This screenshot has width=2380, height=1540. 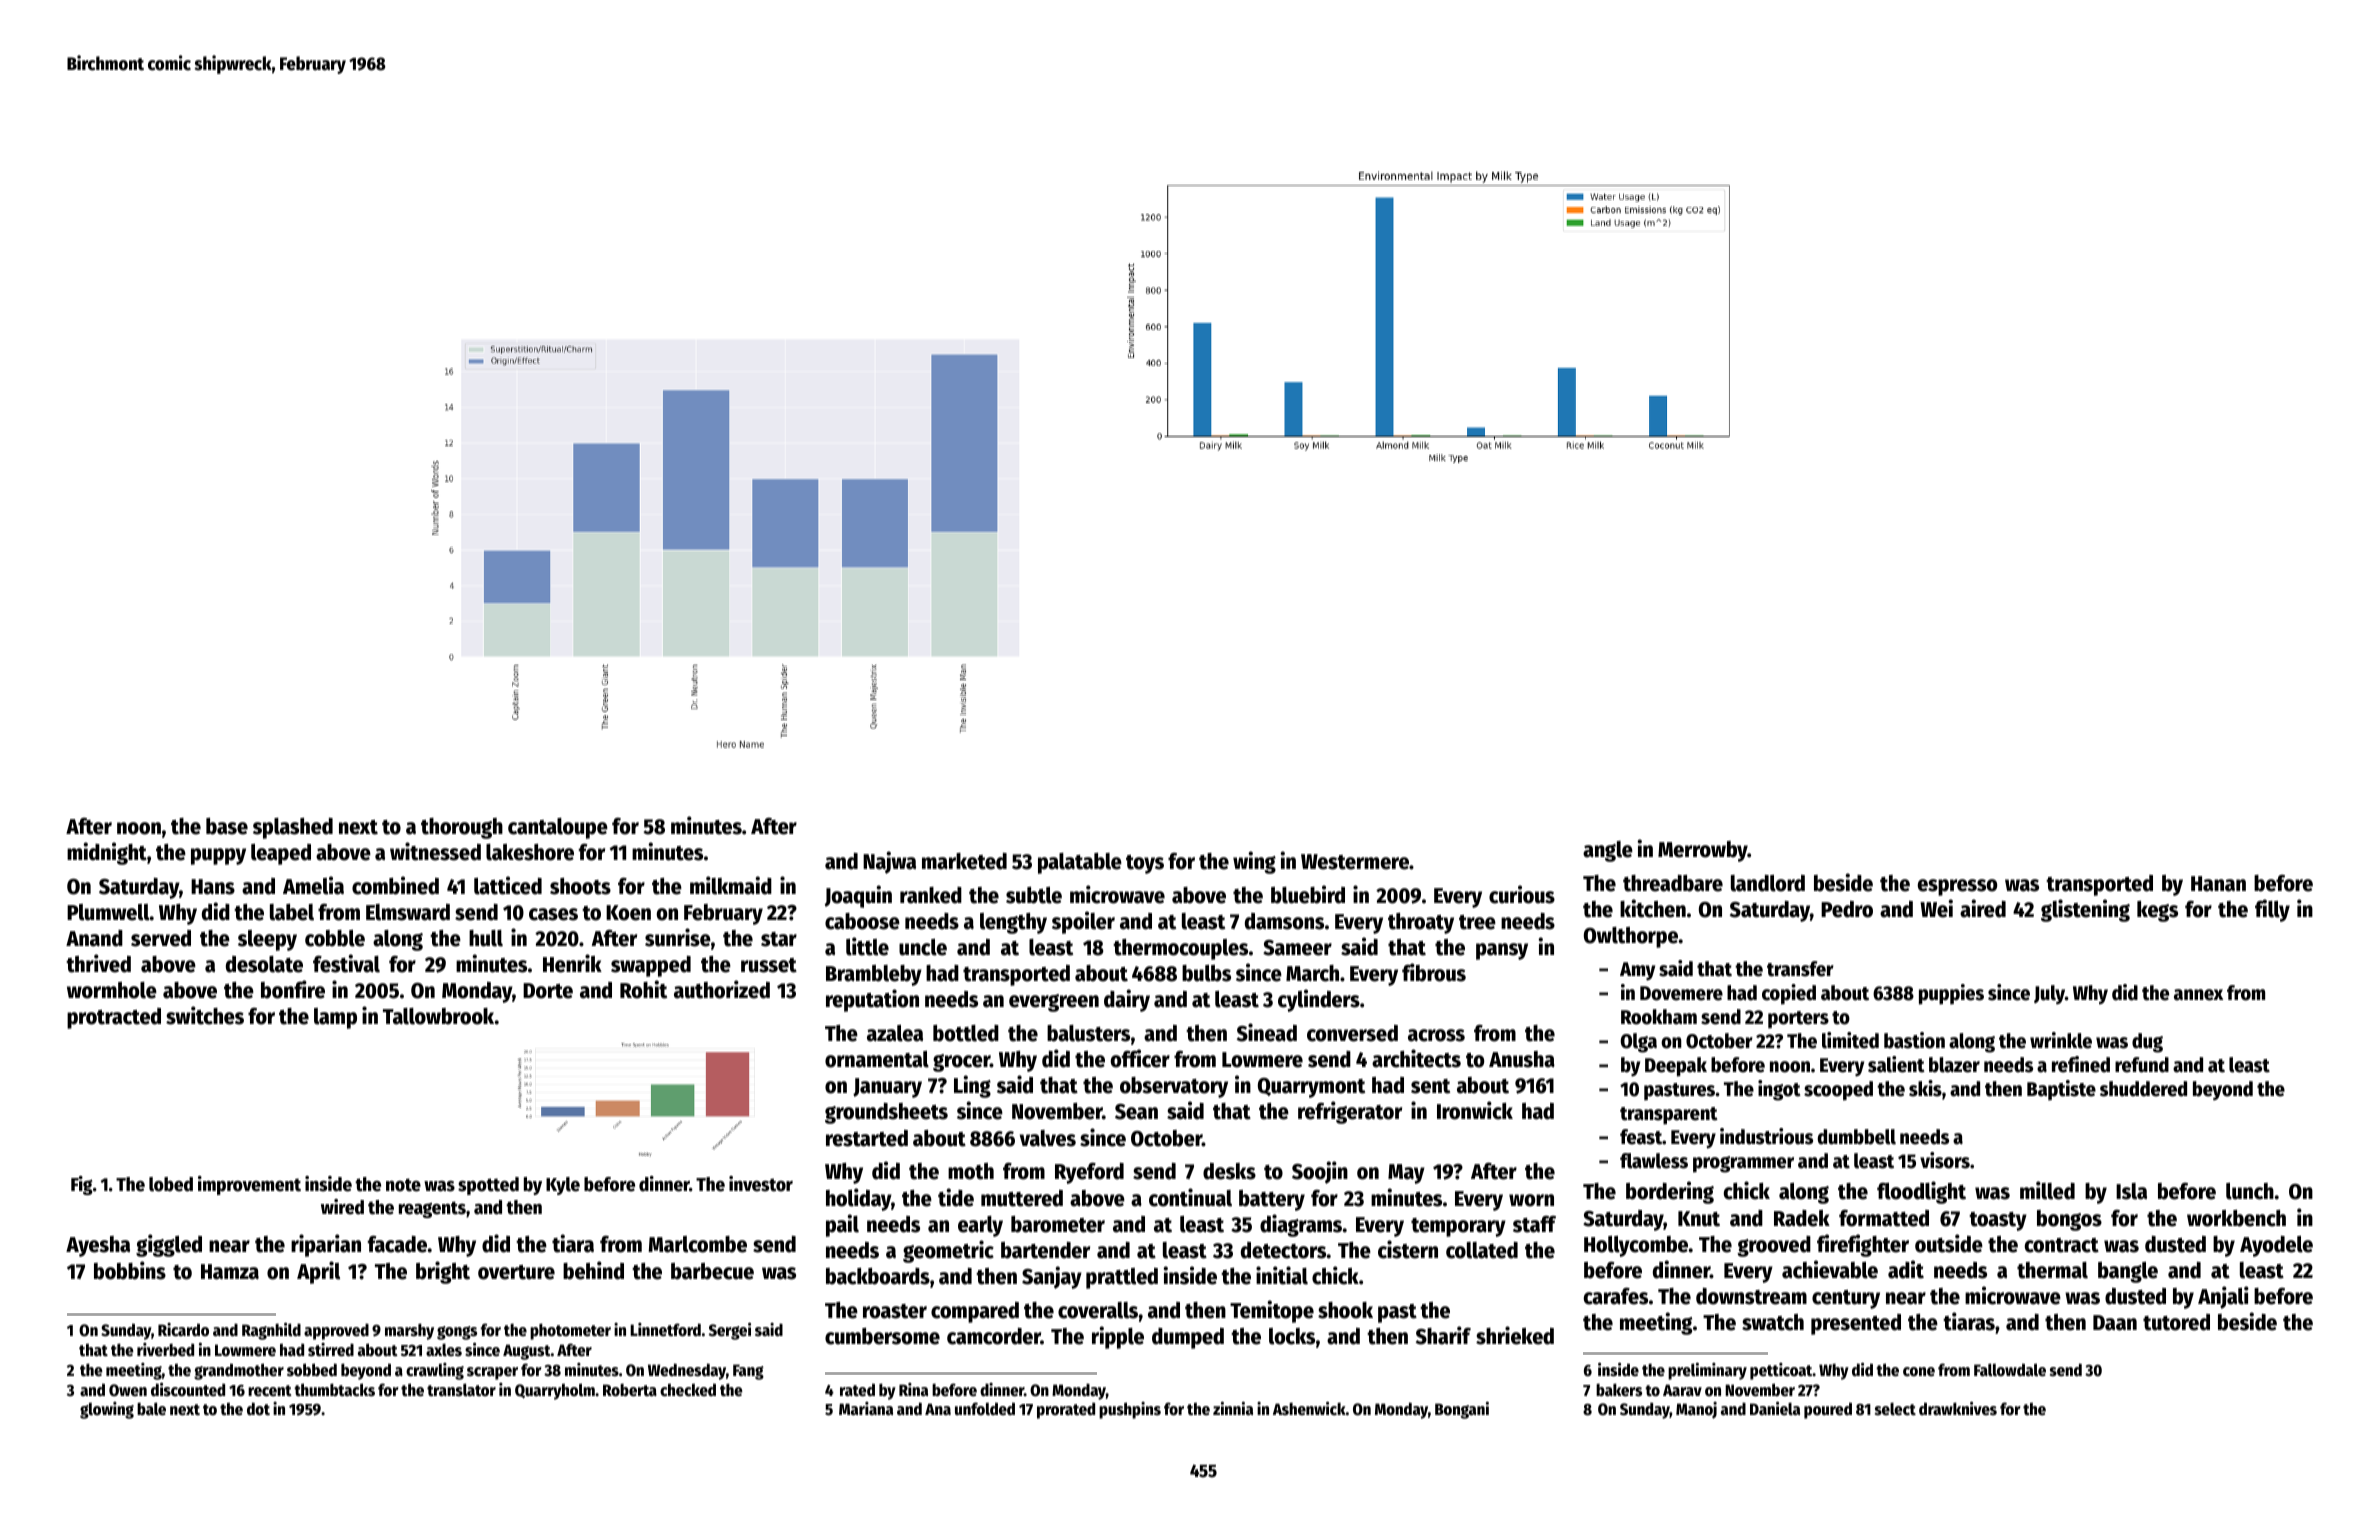 I want to click on lobed, so click(x=171, y=1184).
